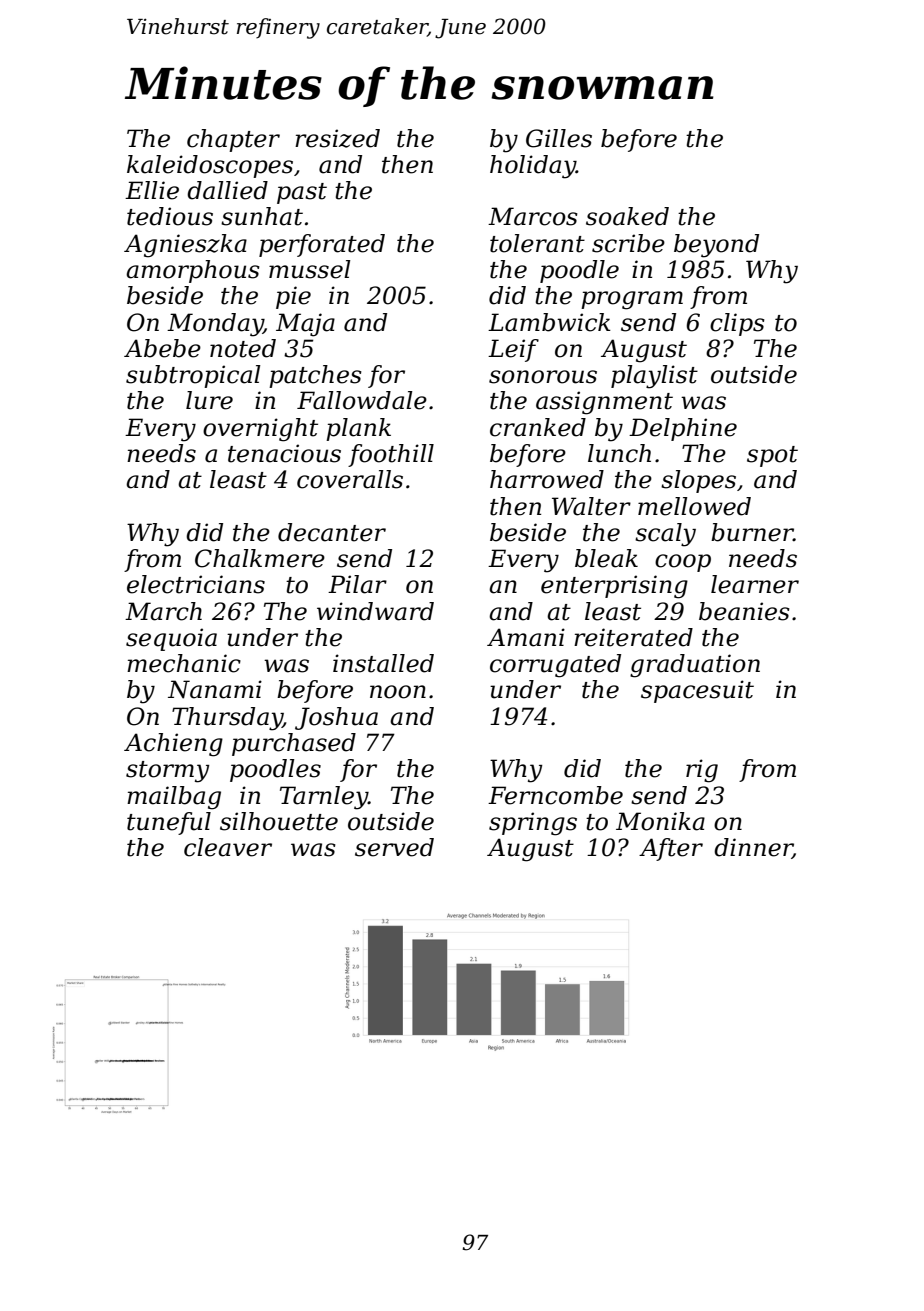  I want to click on spacesuit, so click(697, 691).
